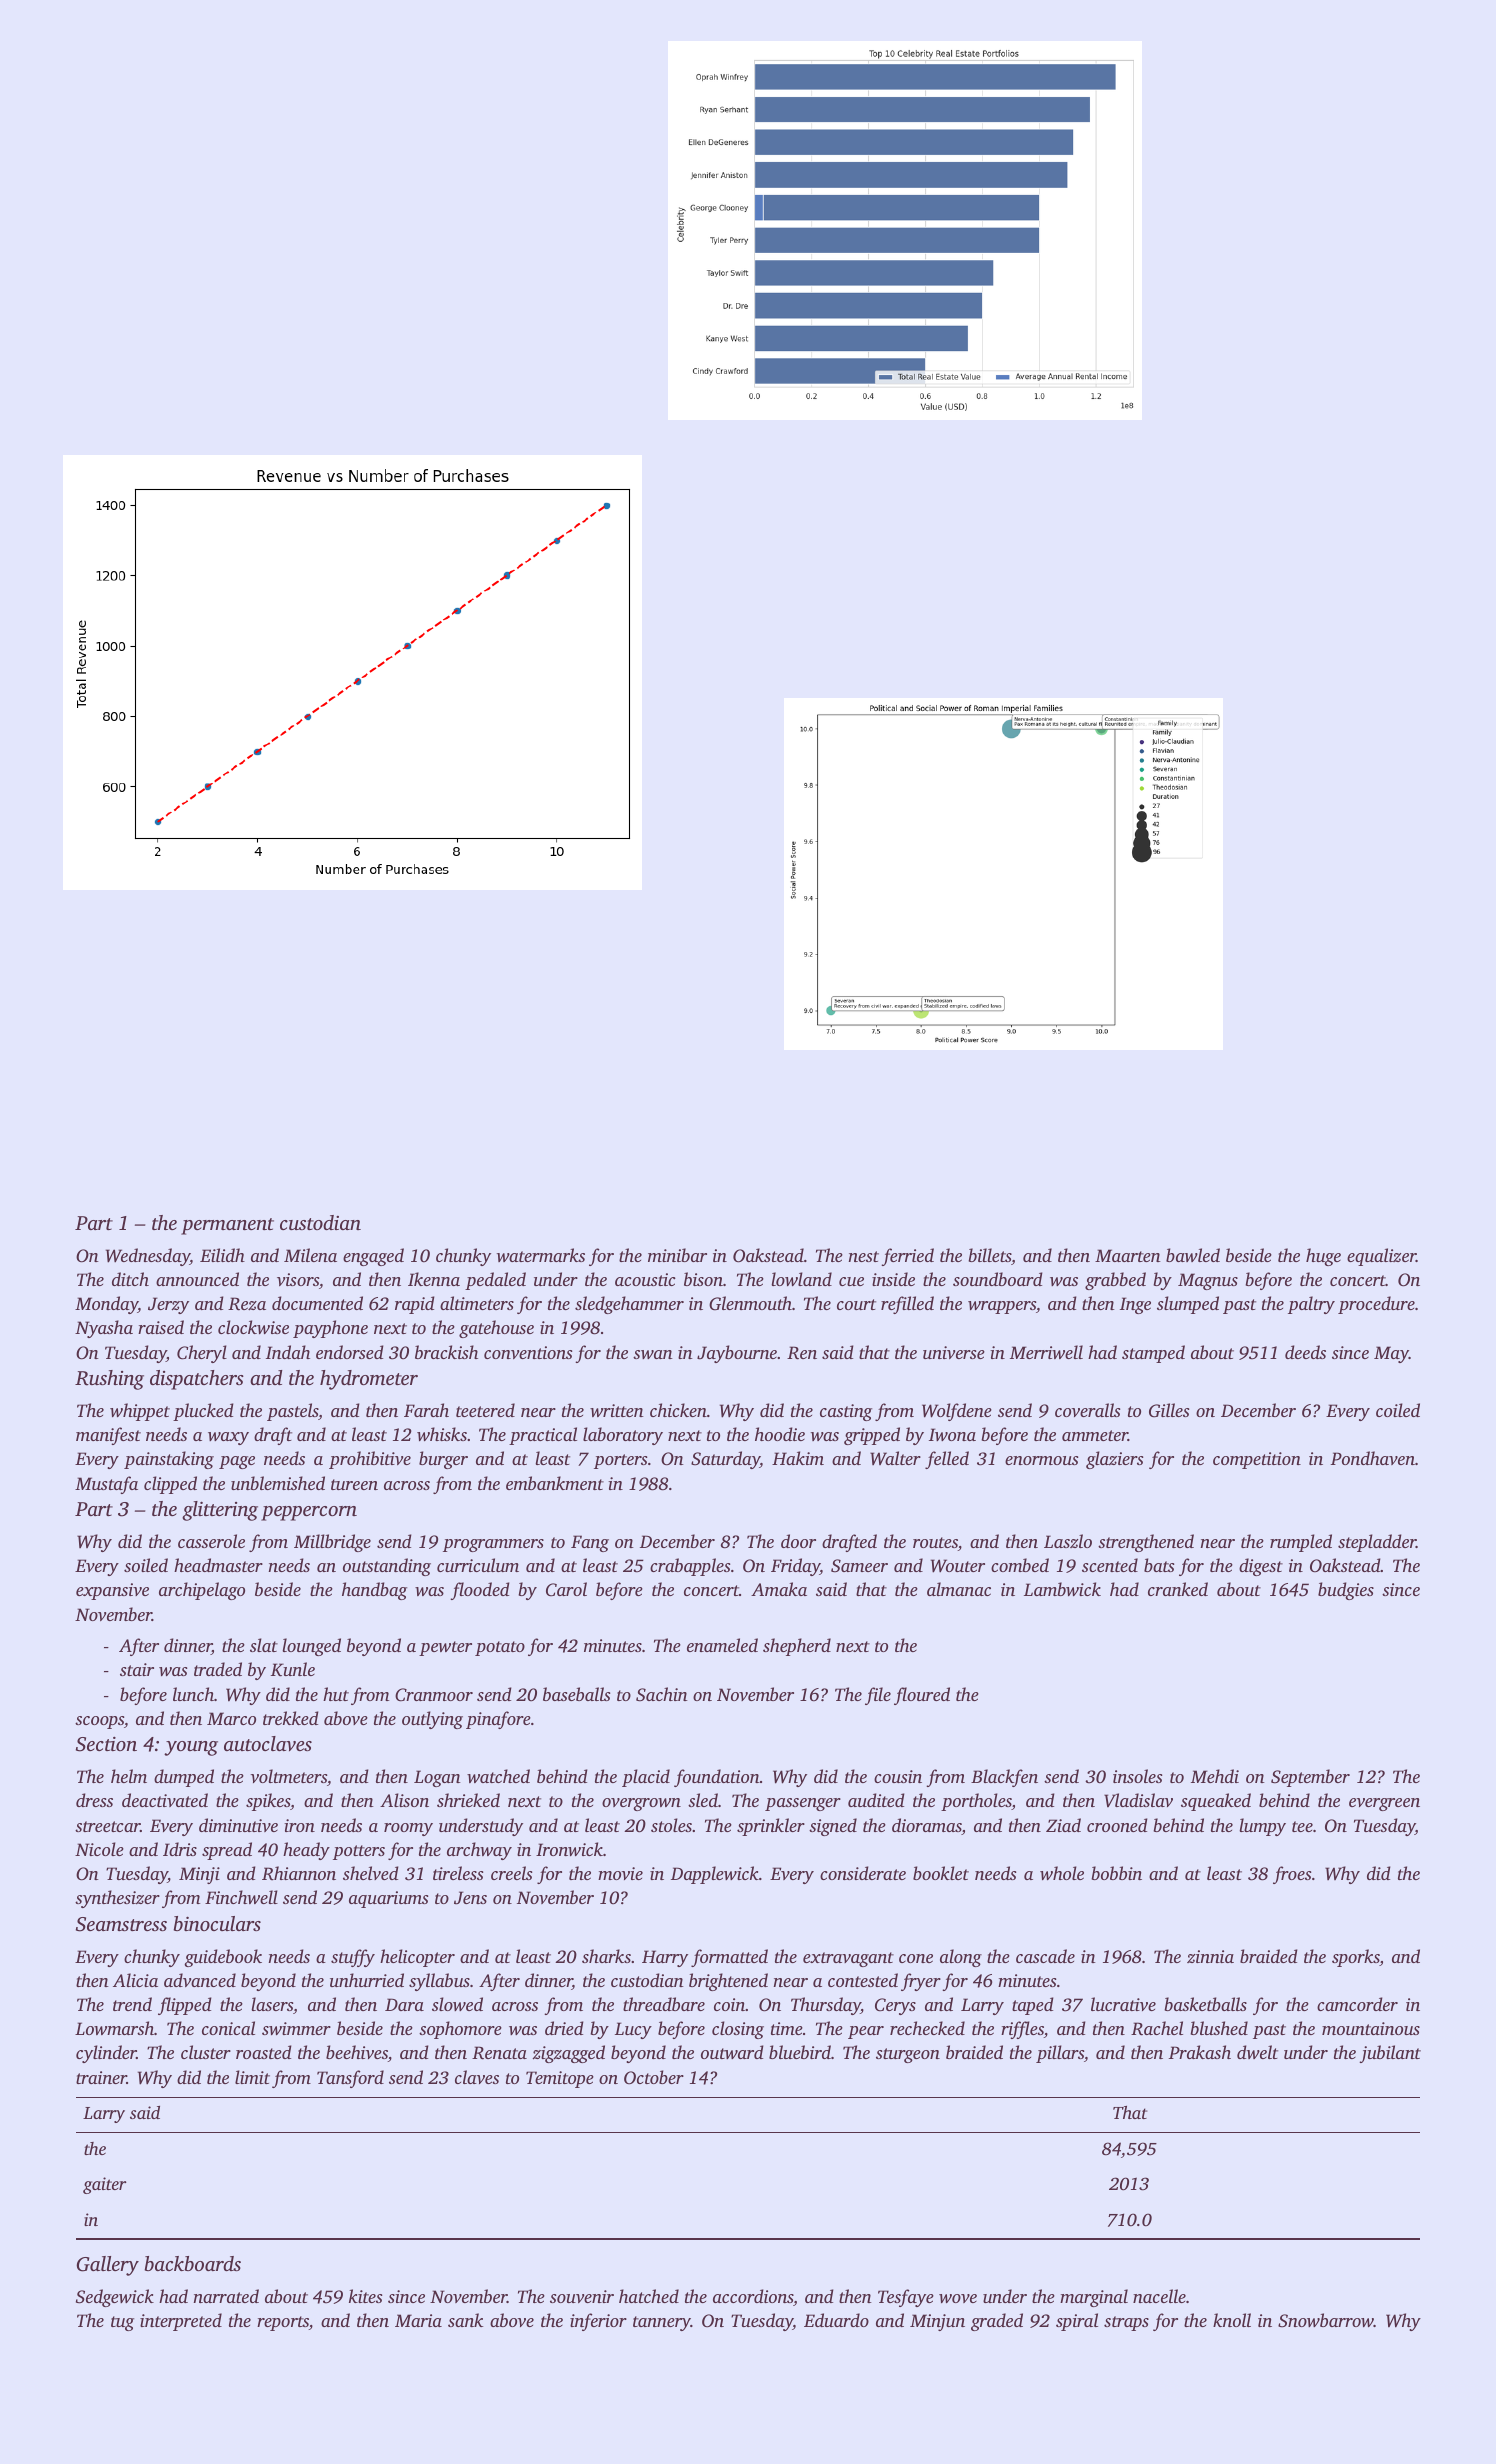 This image has width=1496, height=2464. I want to click on movie, so click(620, 1873).
